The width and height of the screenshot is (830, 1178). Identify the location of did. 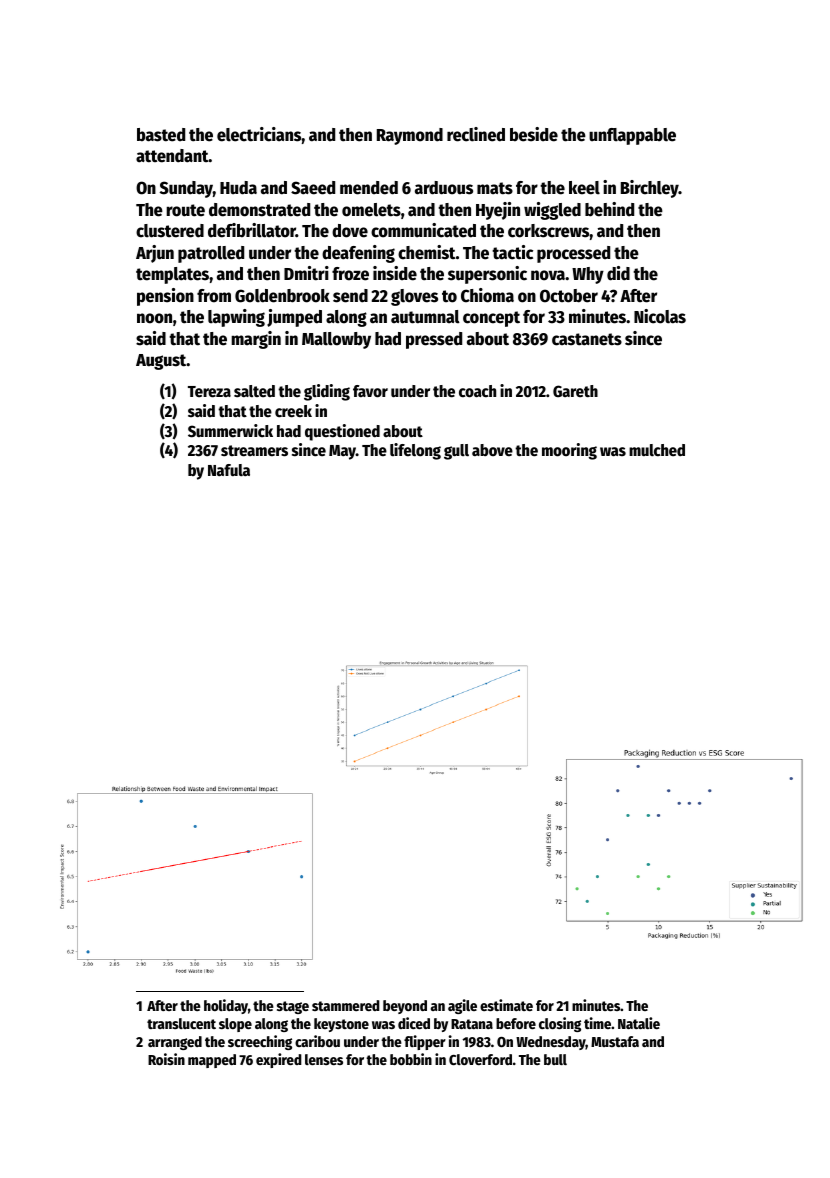
(618, 273).
